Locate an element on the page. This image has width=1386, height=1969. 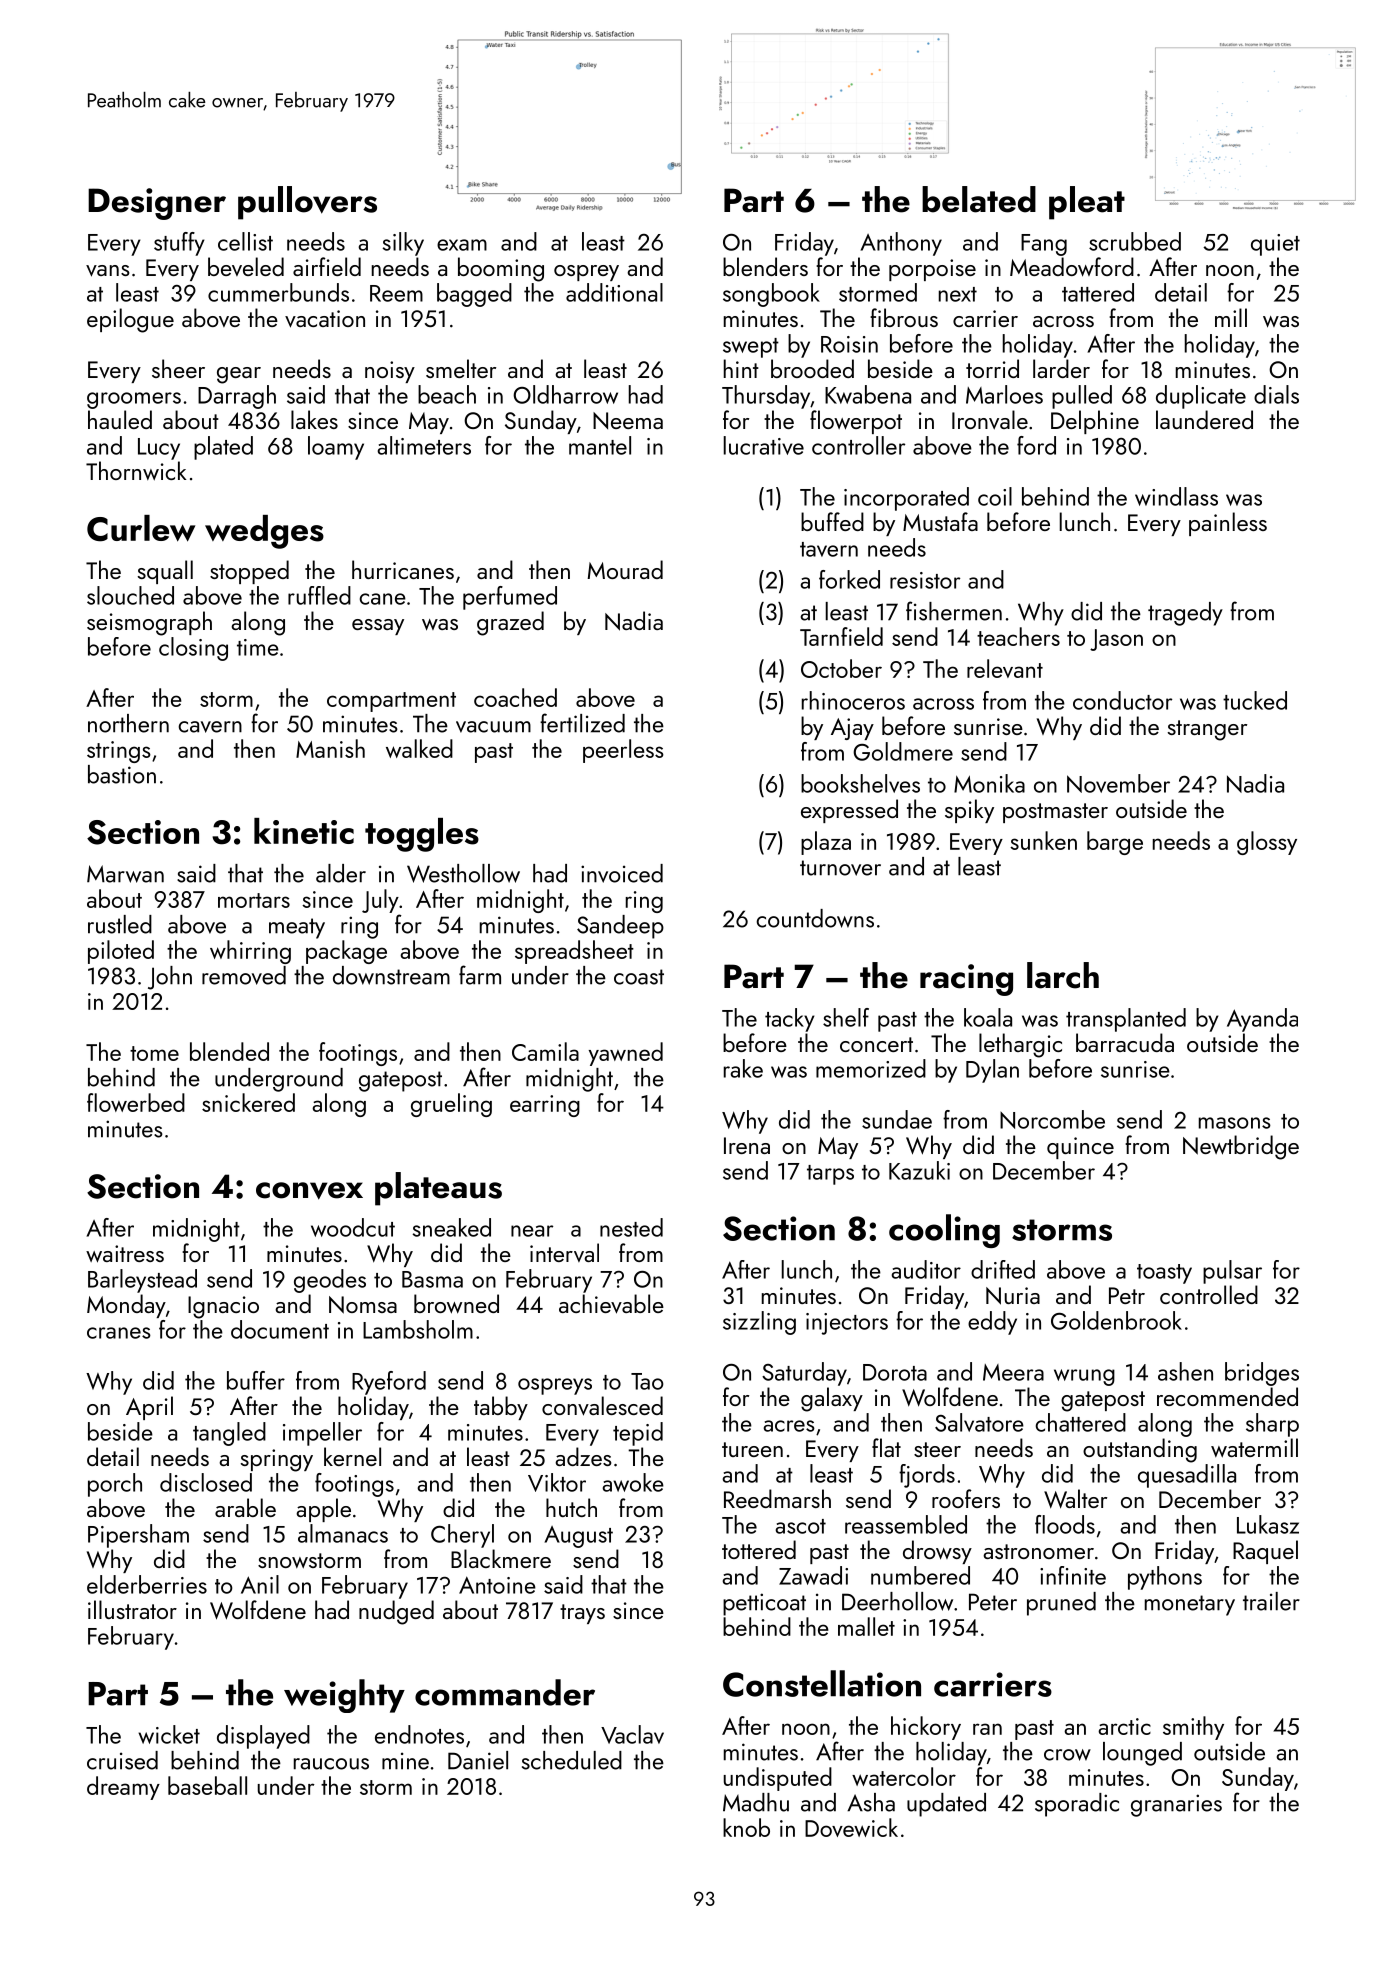
Dovewick is located at coordinates (851, 1827).
